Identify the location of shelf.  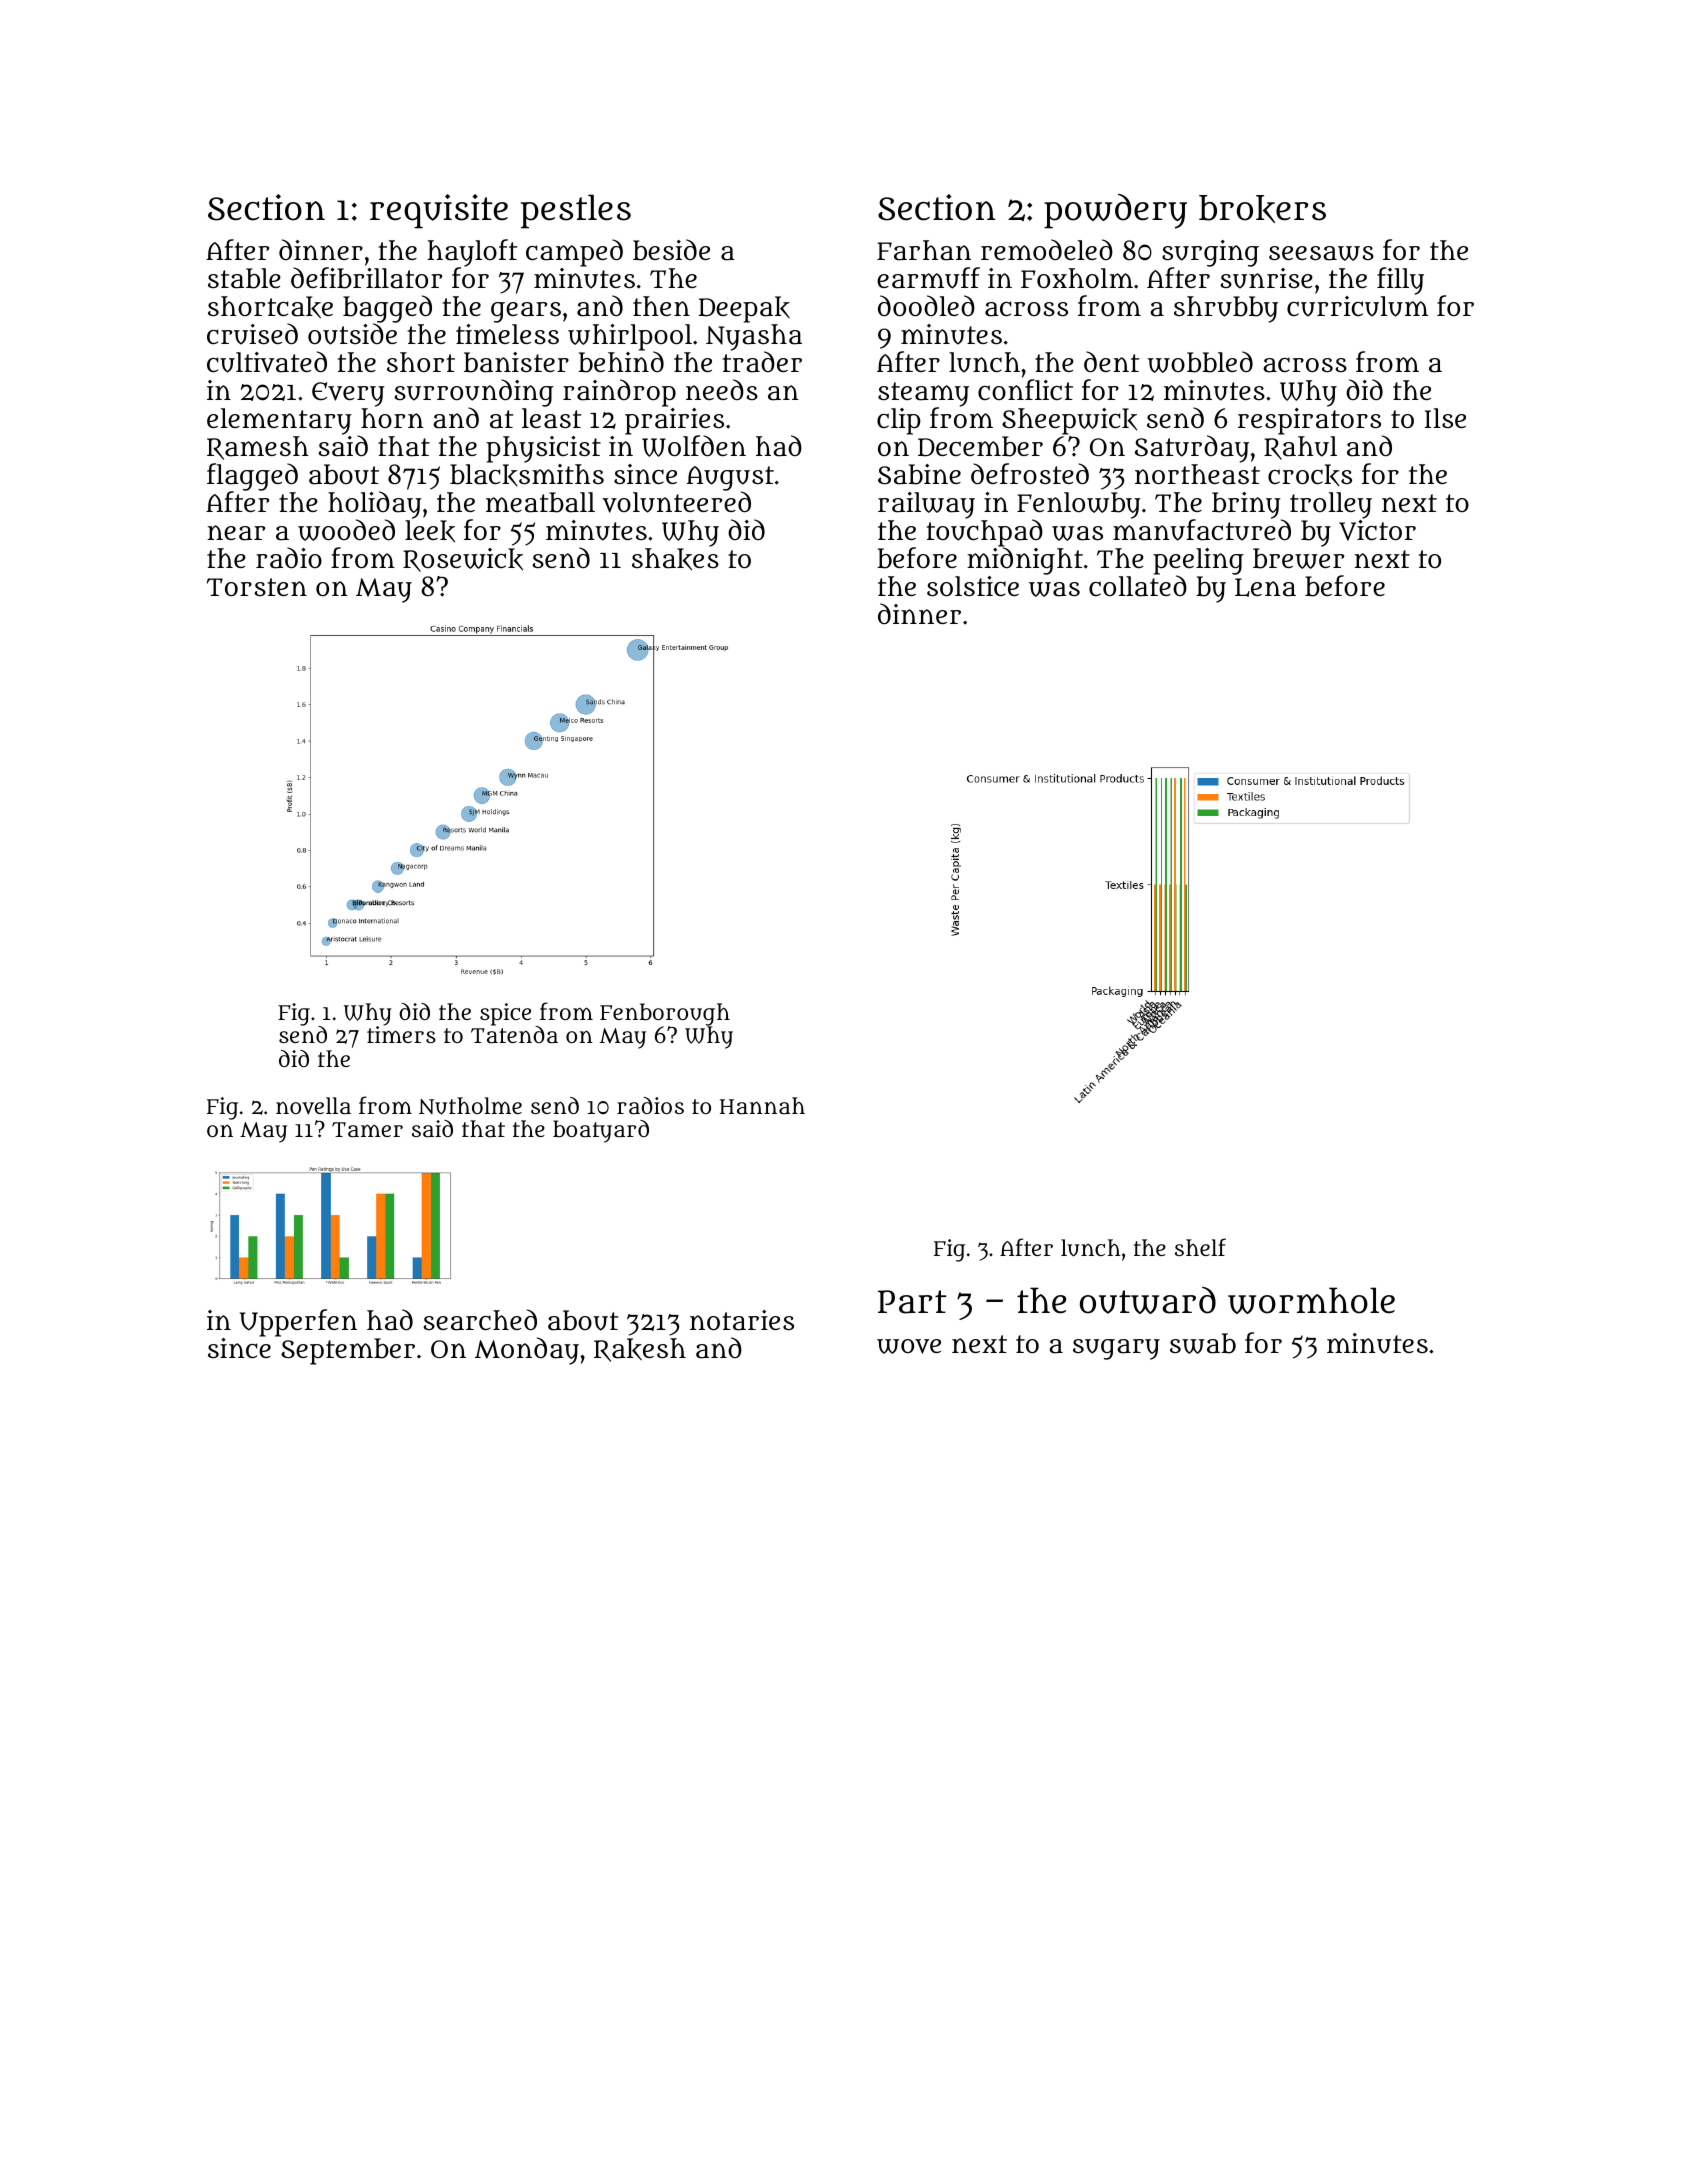
(1200, 1247).
